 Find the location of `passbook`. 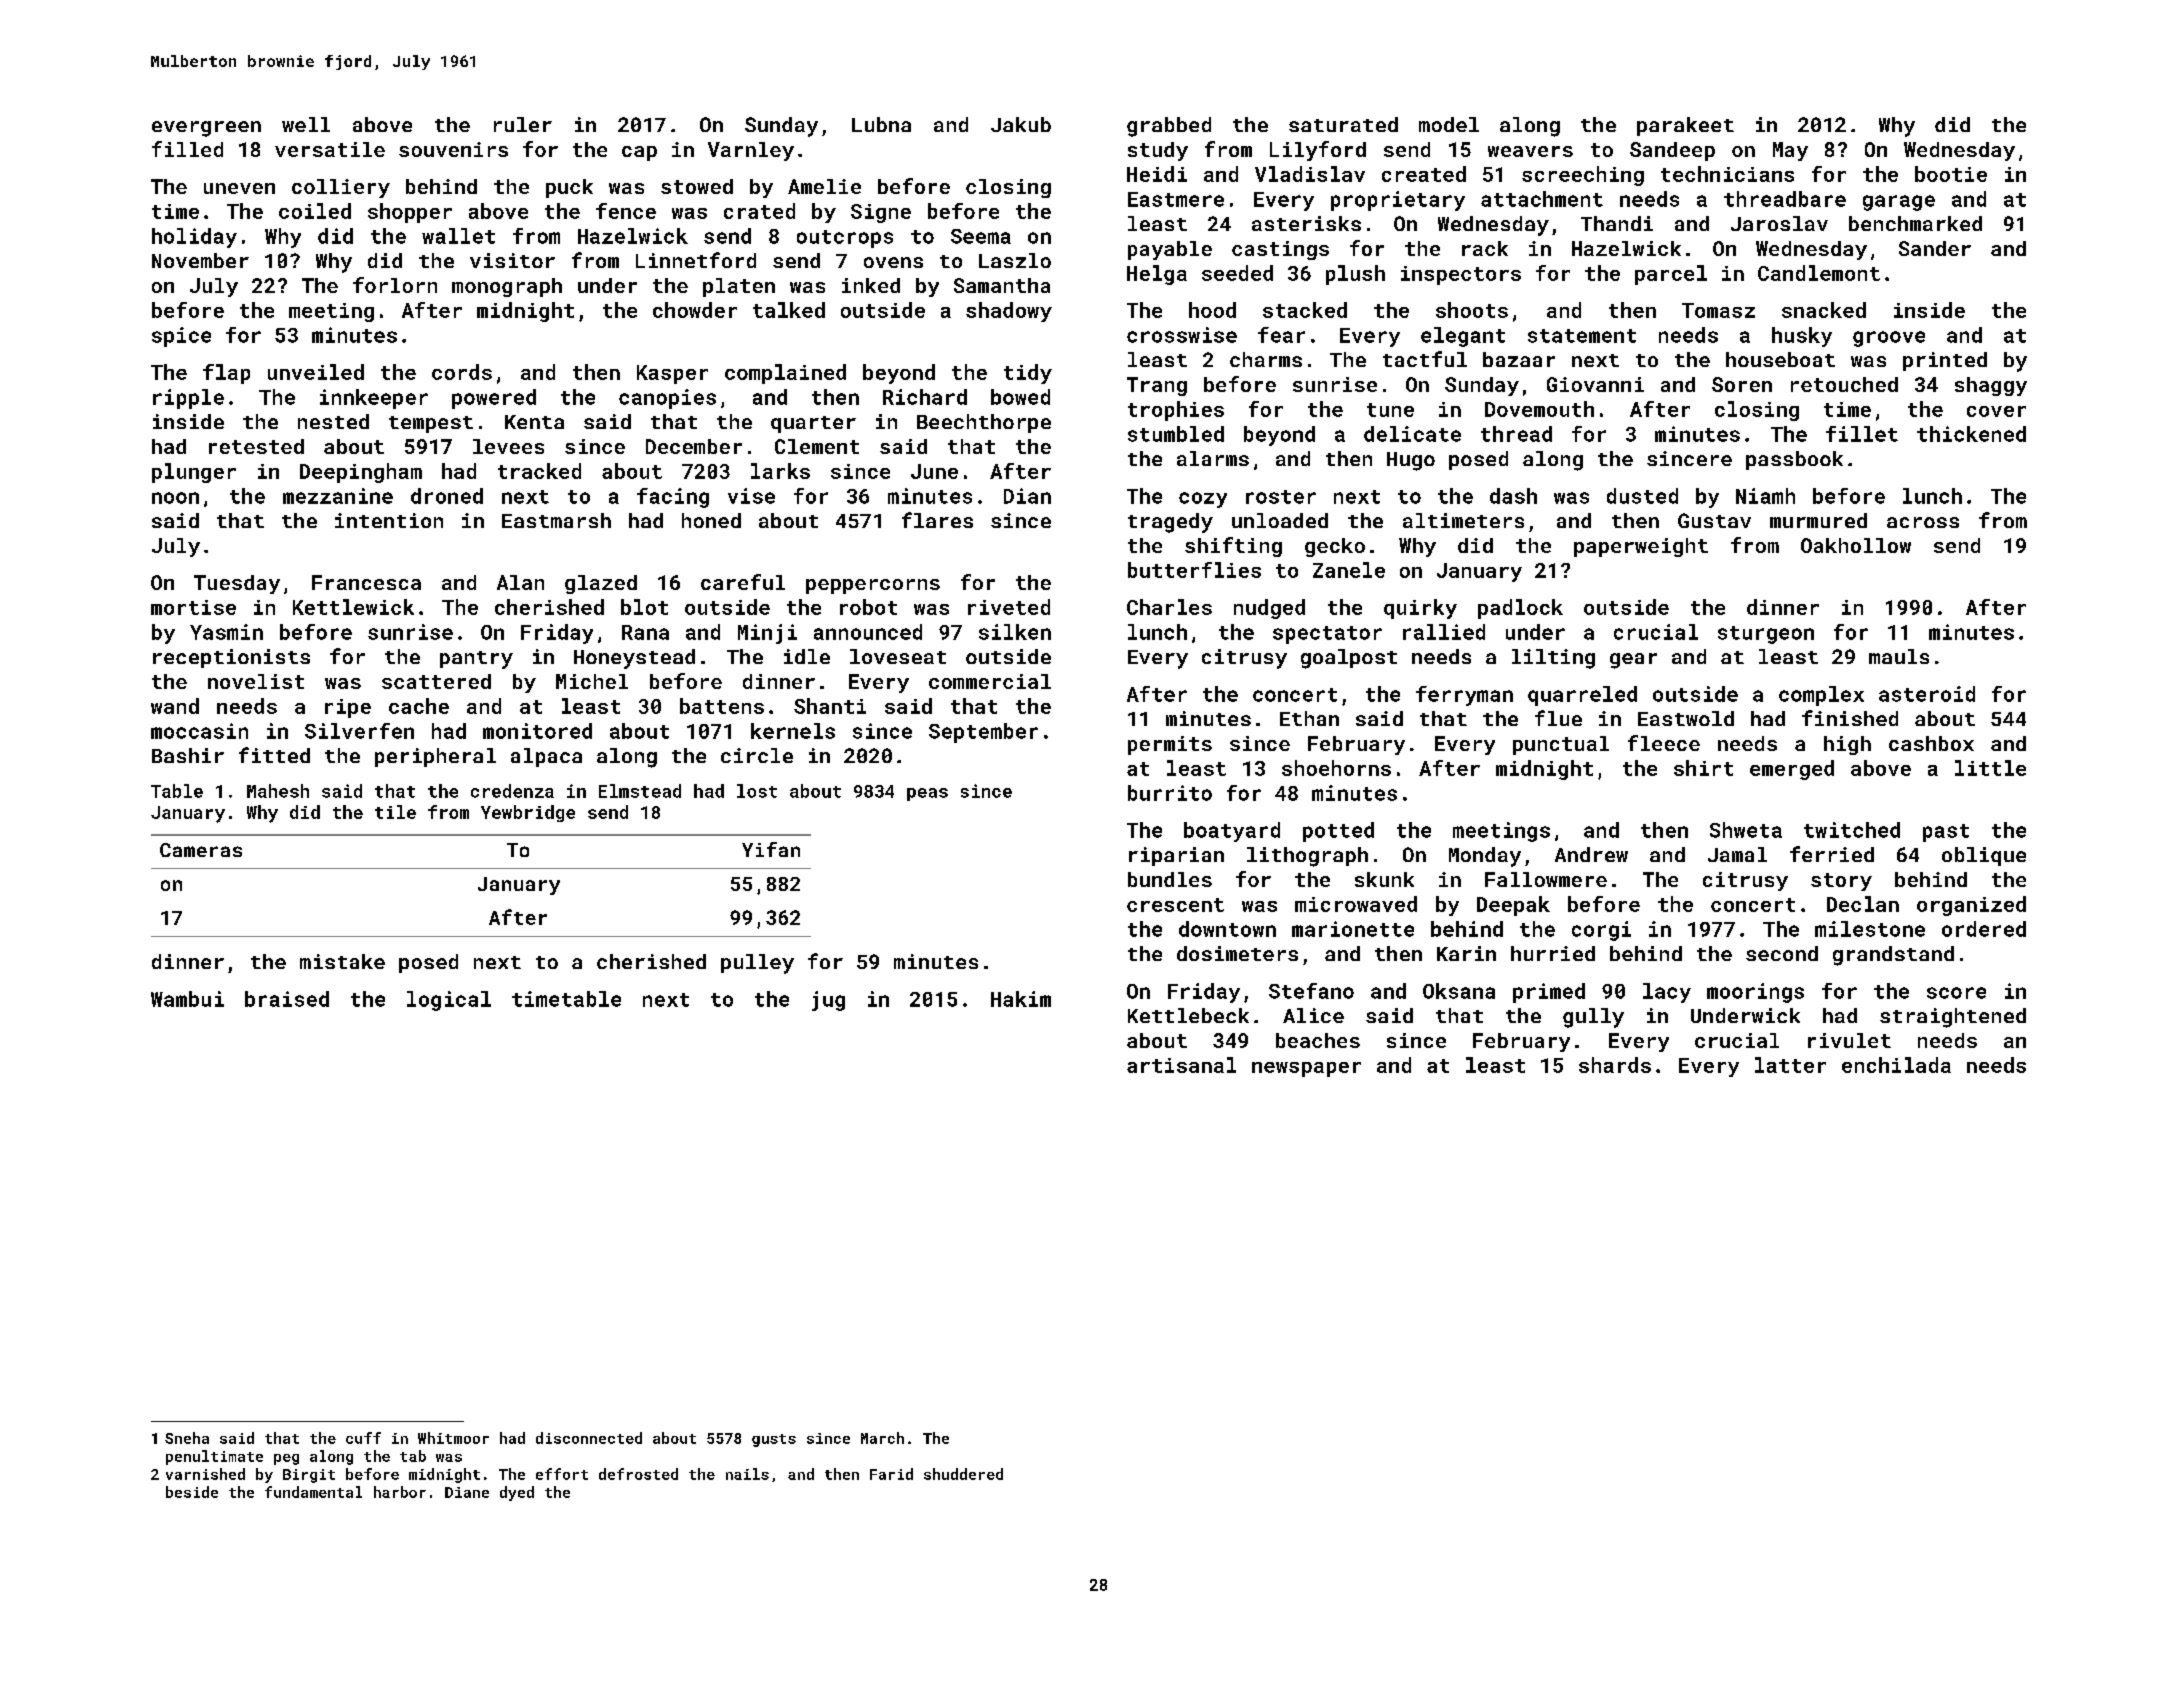

passbook is located at coordinates (1794, 460).
